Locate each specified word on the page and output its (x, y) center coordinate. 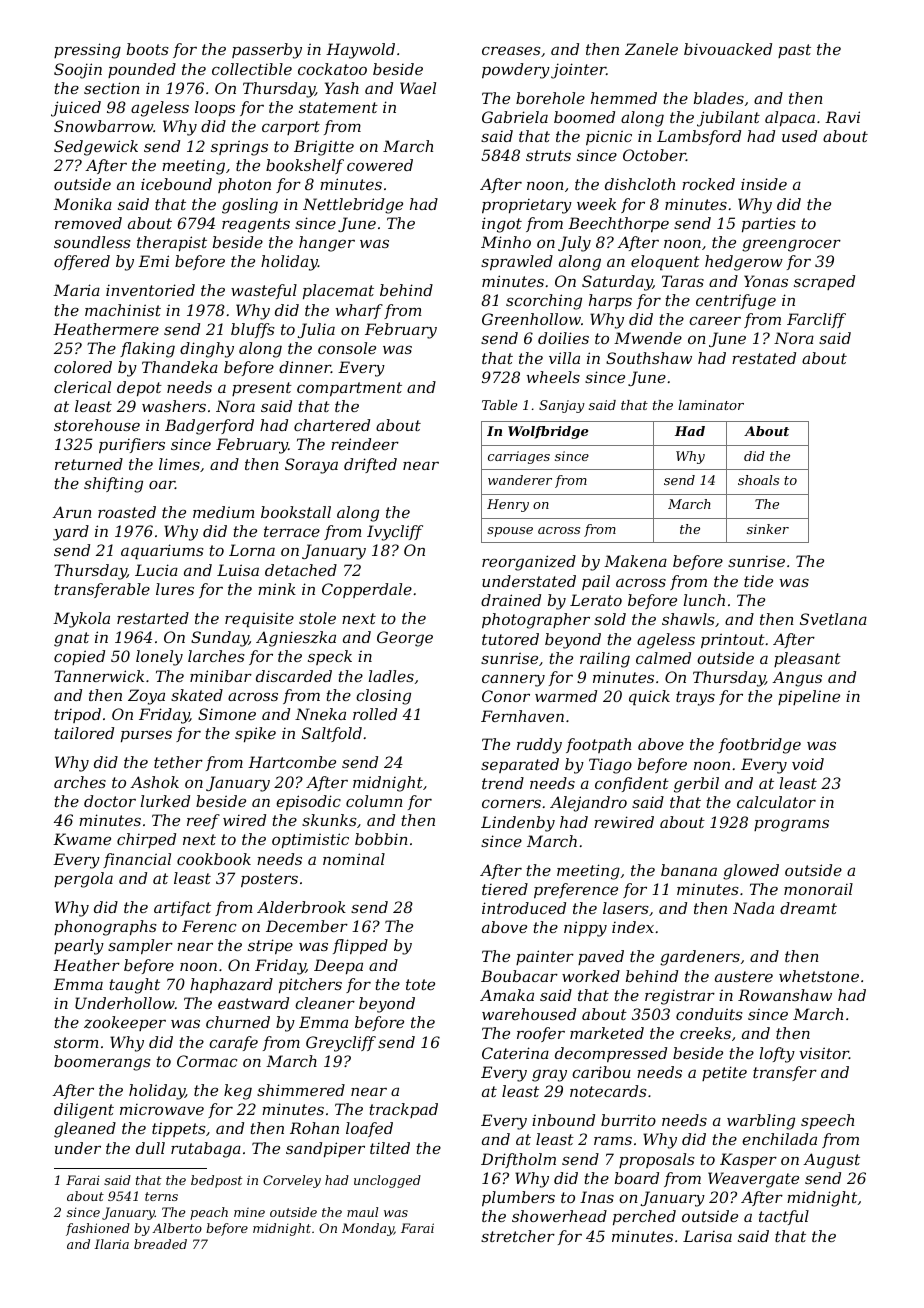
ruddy (539, 746)
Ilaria (111, 1244)
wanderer (520, 480)
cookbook (214, 859)
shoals (758, 480)
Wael (418, 88)
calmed (663, 658)
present (262, 389)
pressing (87, 51)
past (794, 51)
